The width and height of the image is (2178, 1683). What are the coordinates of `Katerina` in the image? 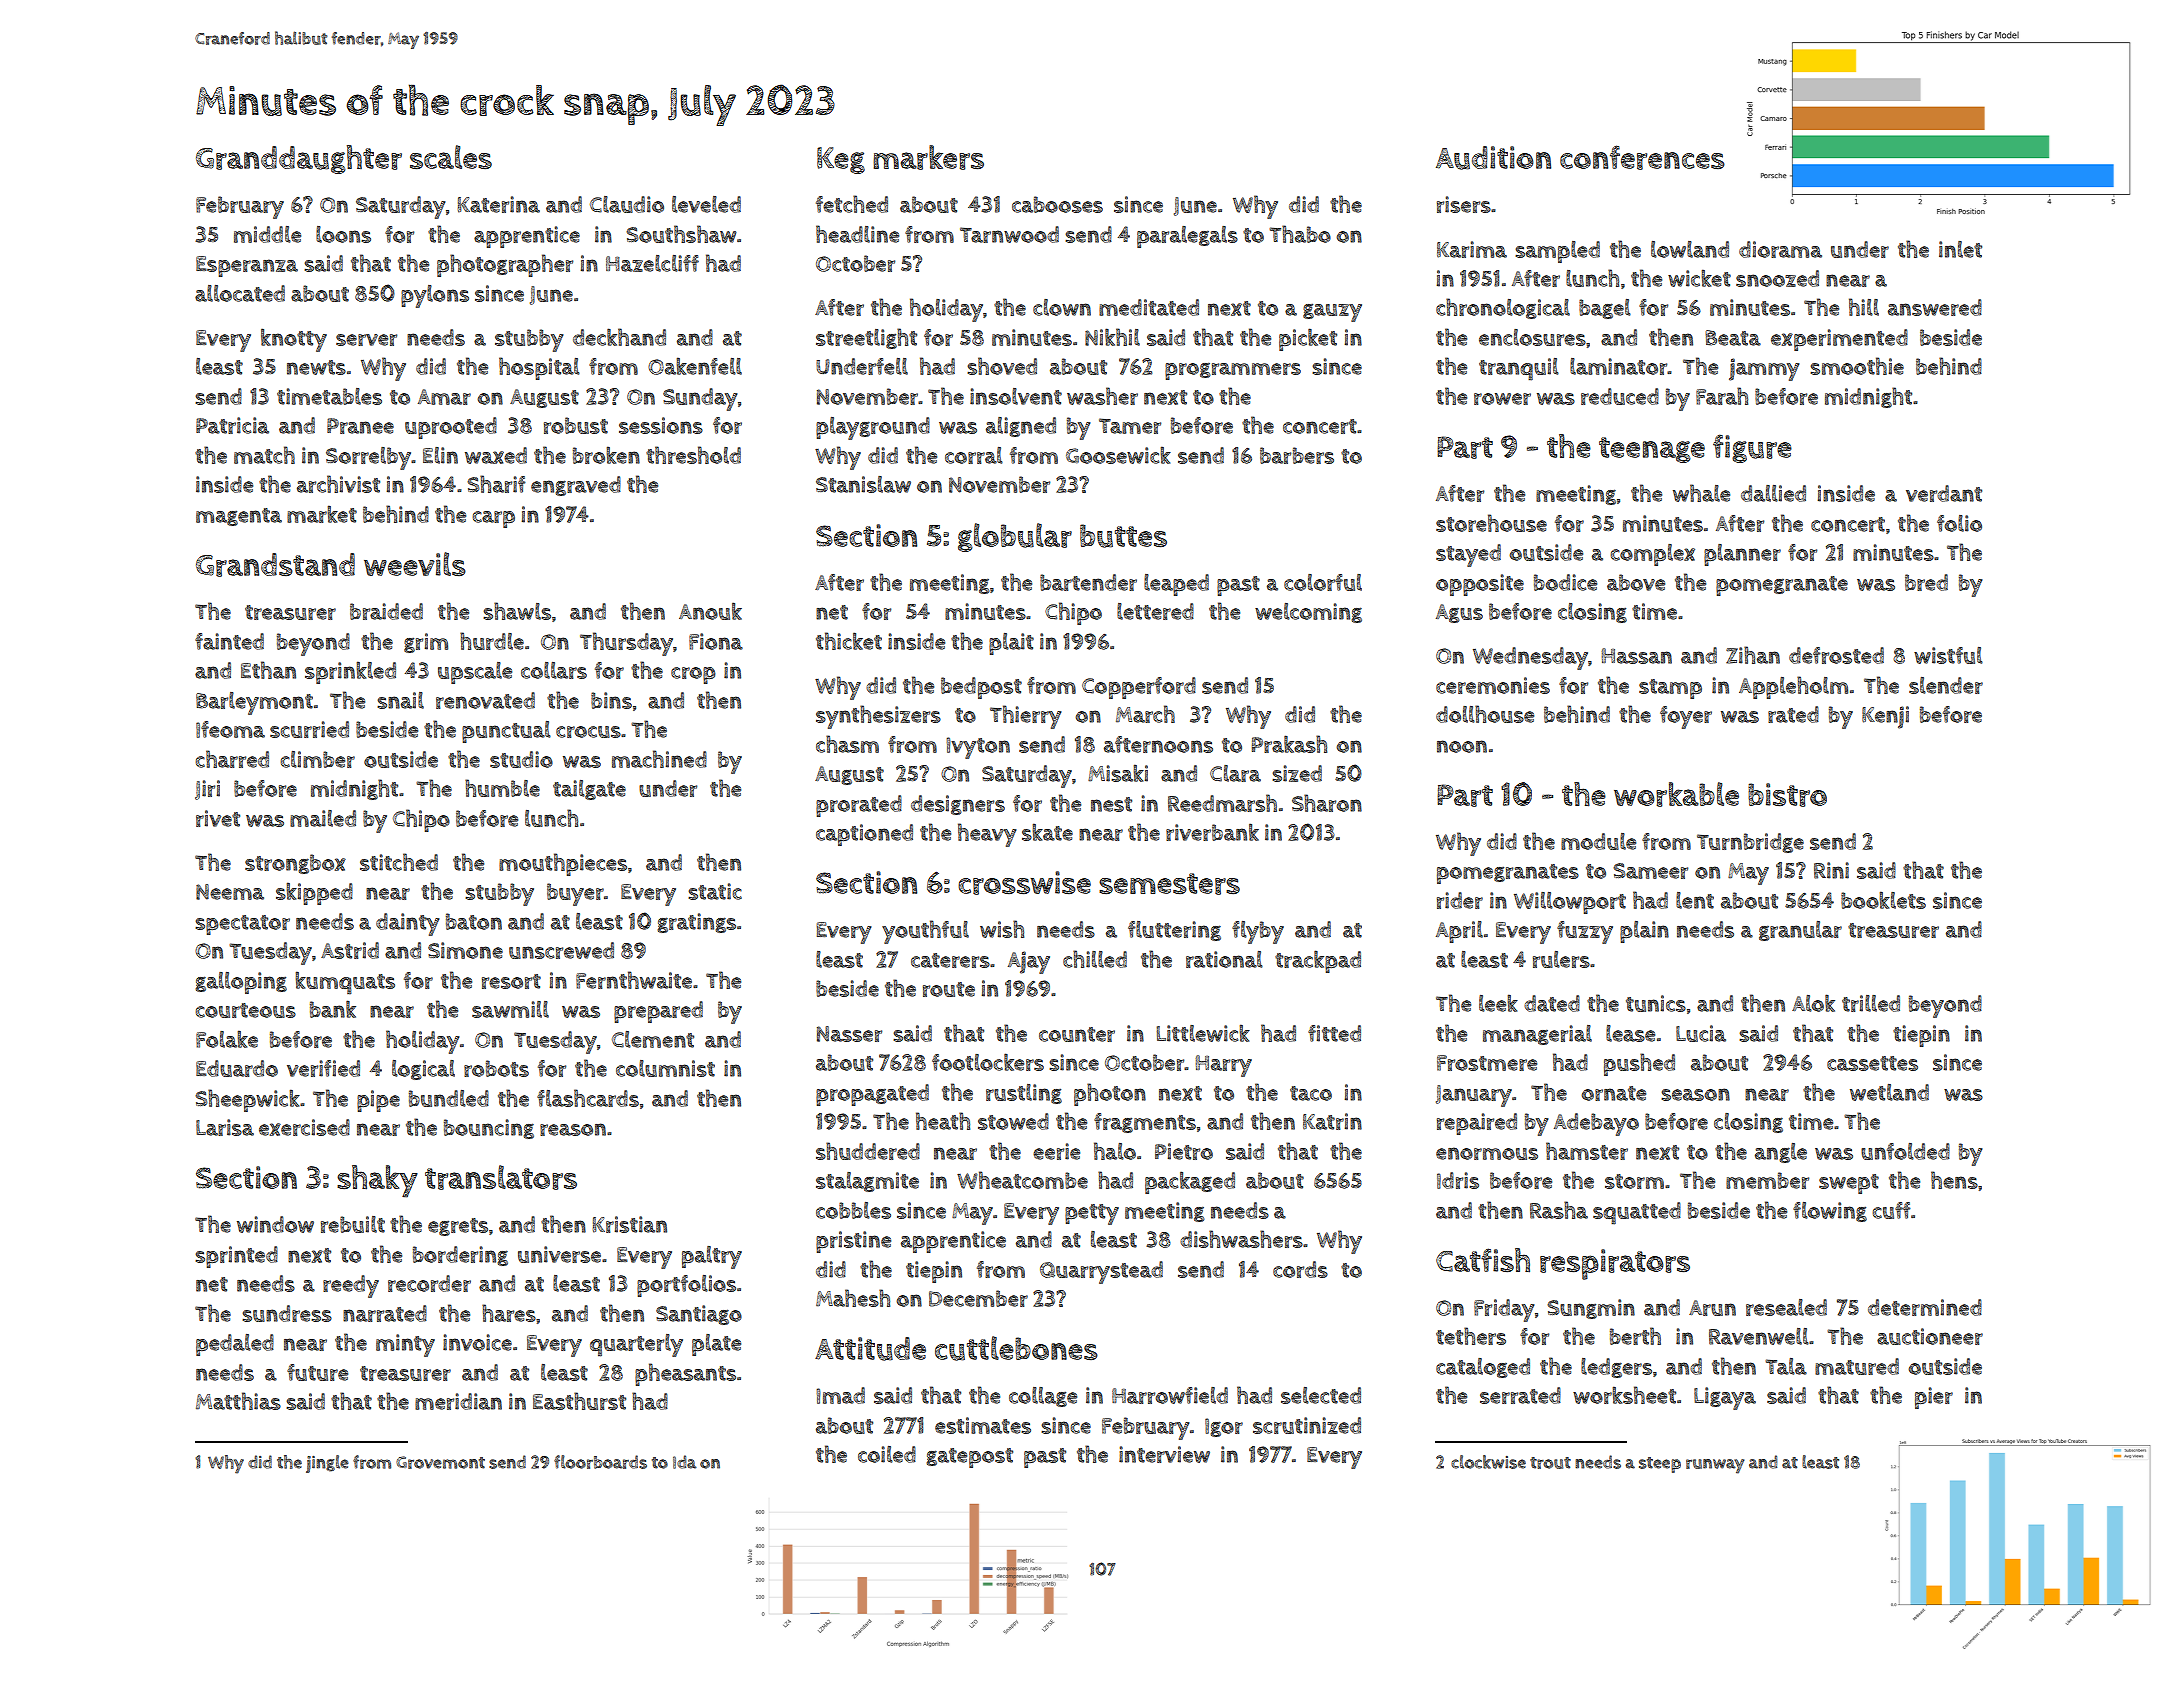 It's located at (498, 204).
